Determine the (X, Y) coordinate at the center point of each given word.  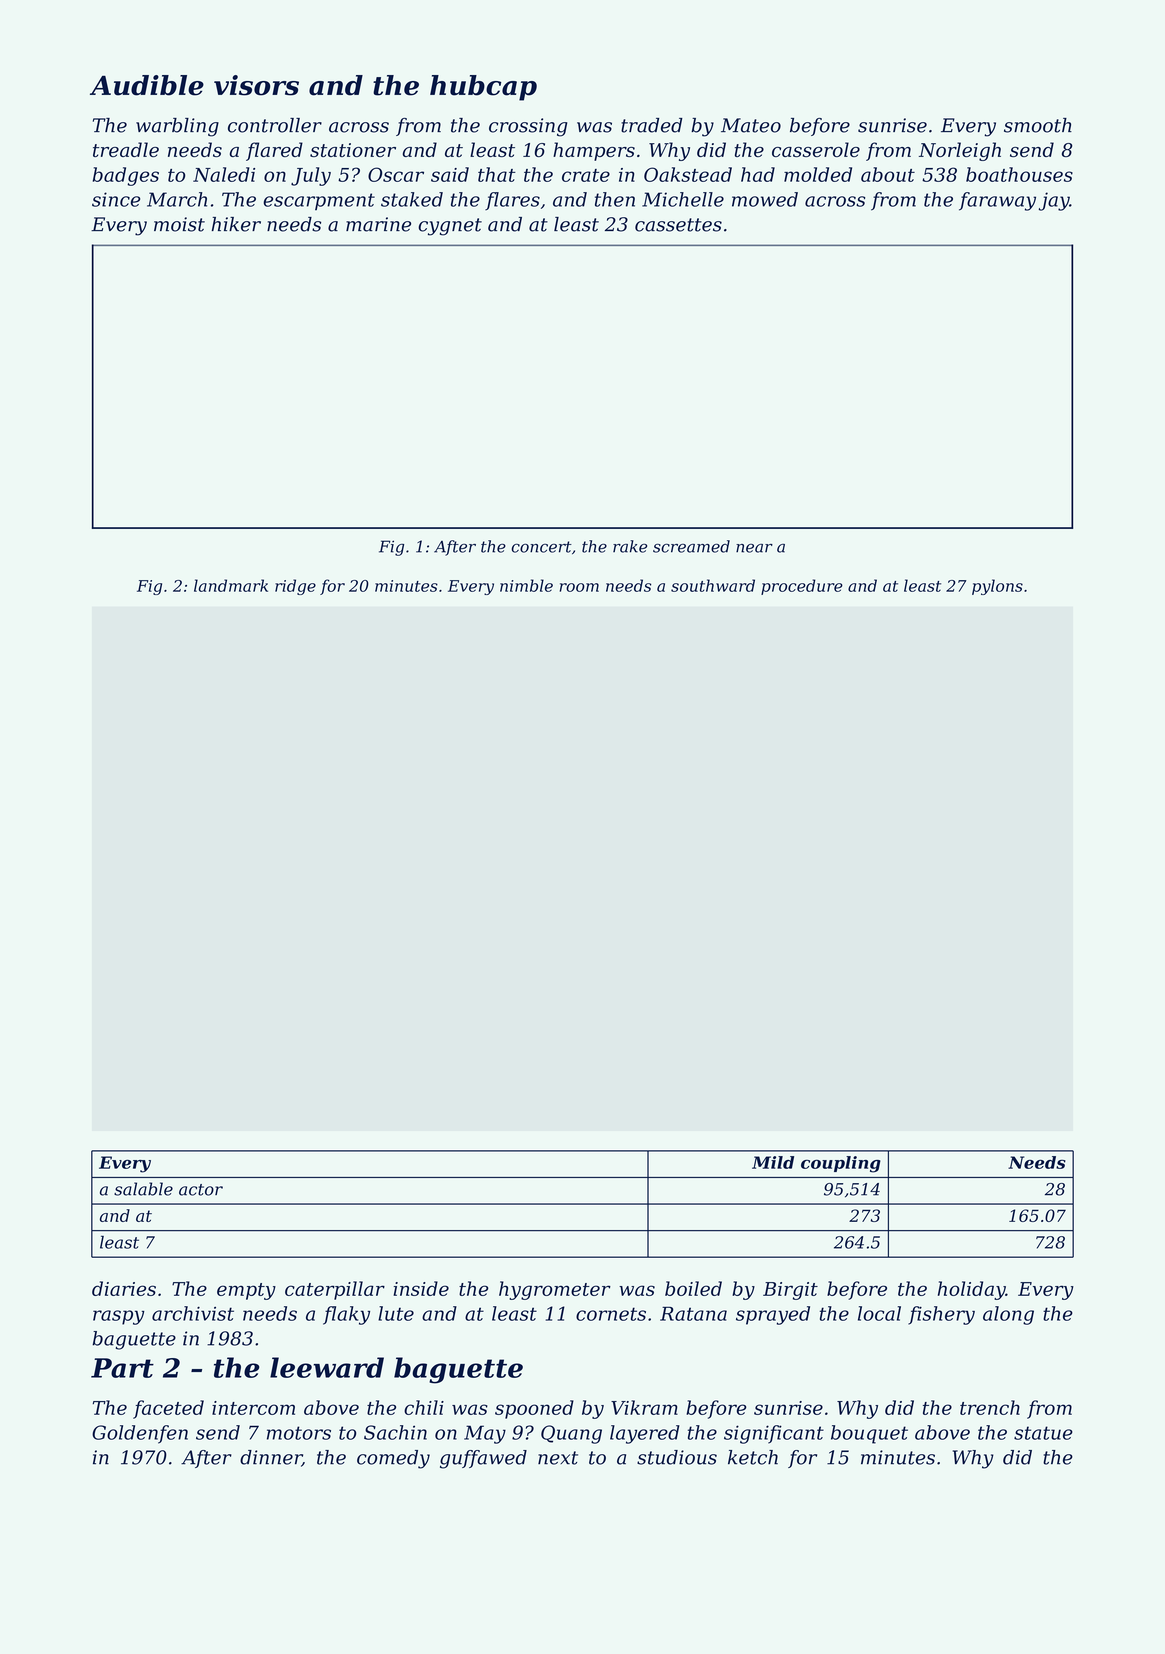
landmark (231, 585)
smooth (1038, 125)
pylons (997, 587)
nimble (526, 585)
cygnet (450, 227)
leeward (327, 1367)
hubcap (483, 88)
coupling (841, 1164)
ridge (295, 587)
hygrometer (555, 1290)
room (579, 587)
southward (713, 585)
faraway (997, 201)
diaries (124, 1288)
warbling (177, 127)
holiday (972, 1290)
